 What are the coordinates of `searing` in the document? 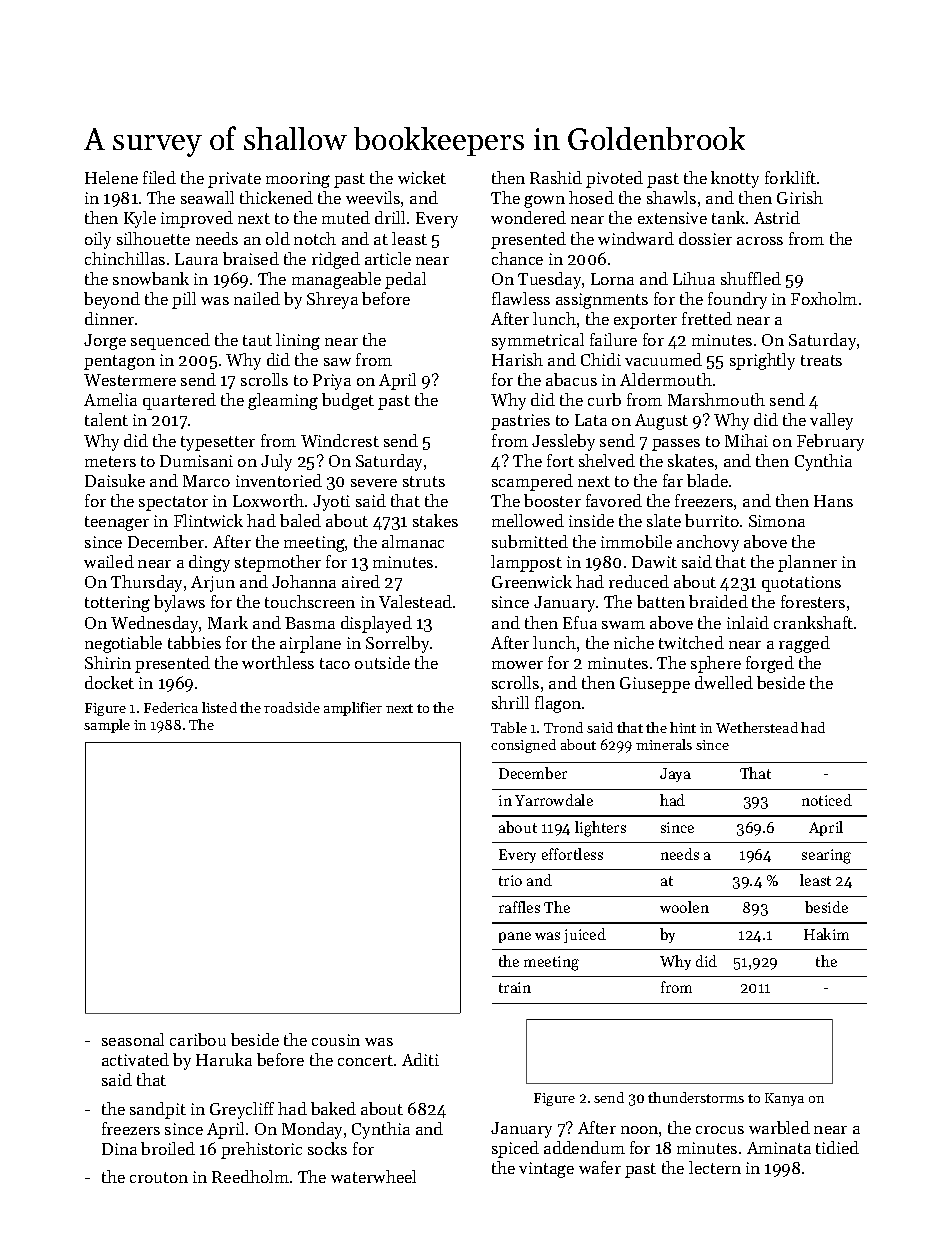 It's located at (826, 856).
